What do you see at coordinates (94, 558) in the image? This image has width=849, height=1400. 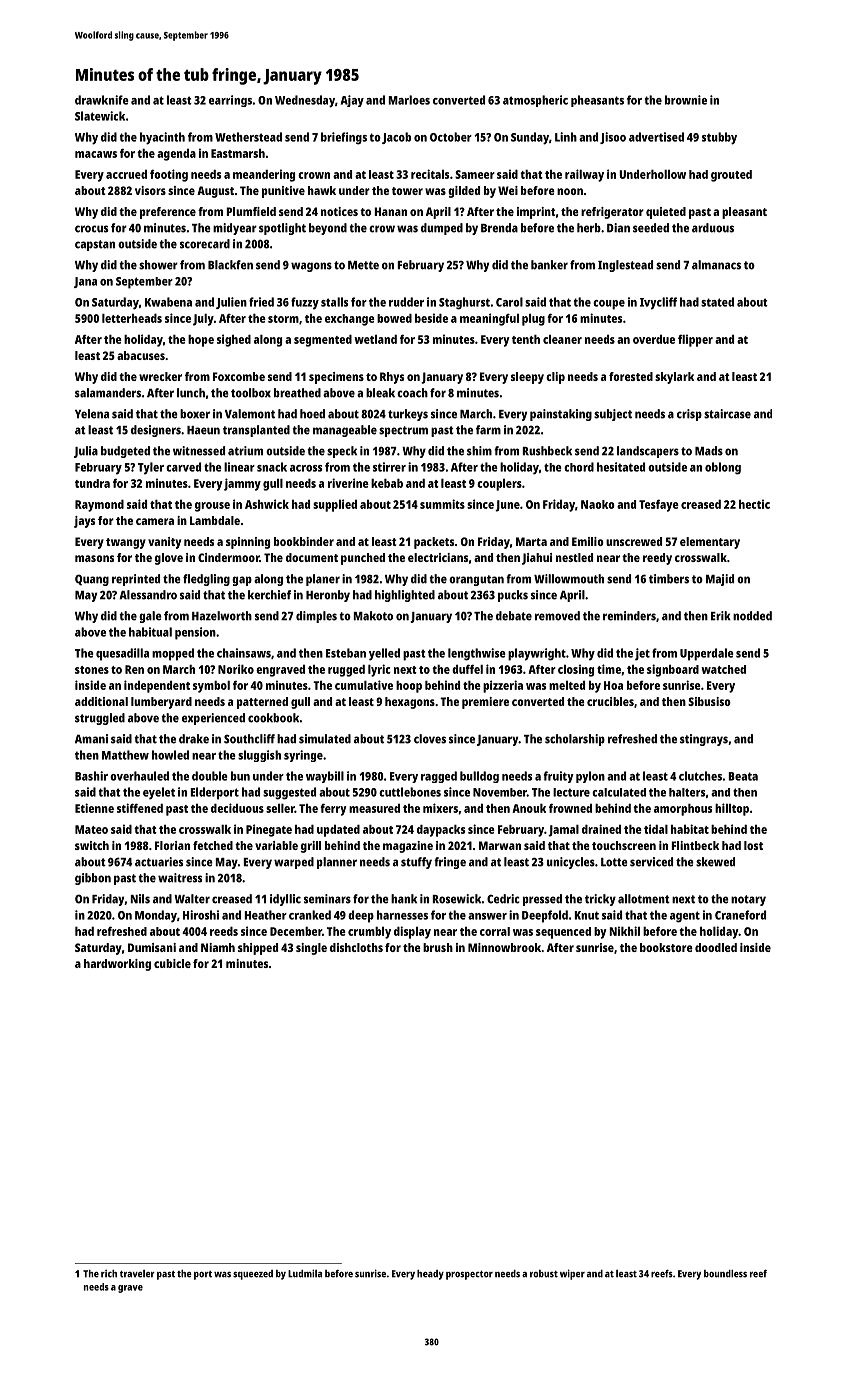 I see `masons` at bounding box center [94, 558].
